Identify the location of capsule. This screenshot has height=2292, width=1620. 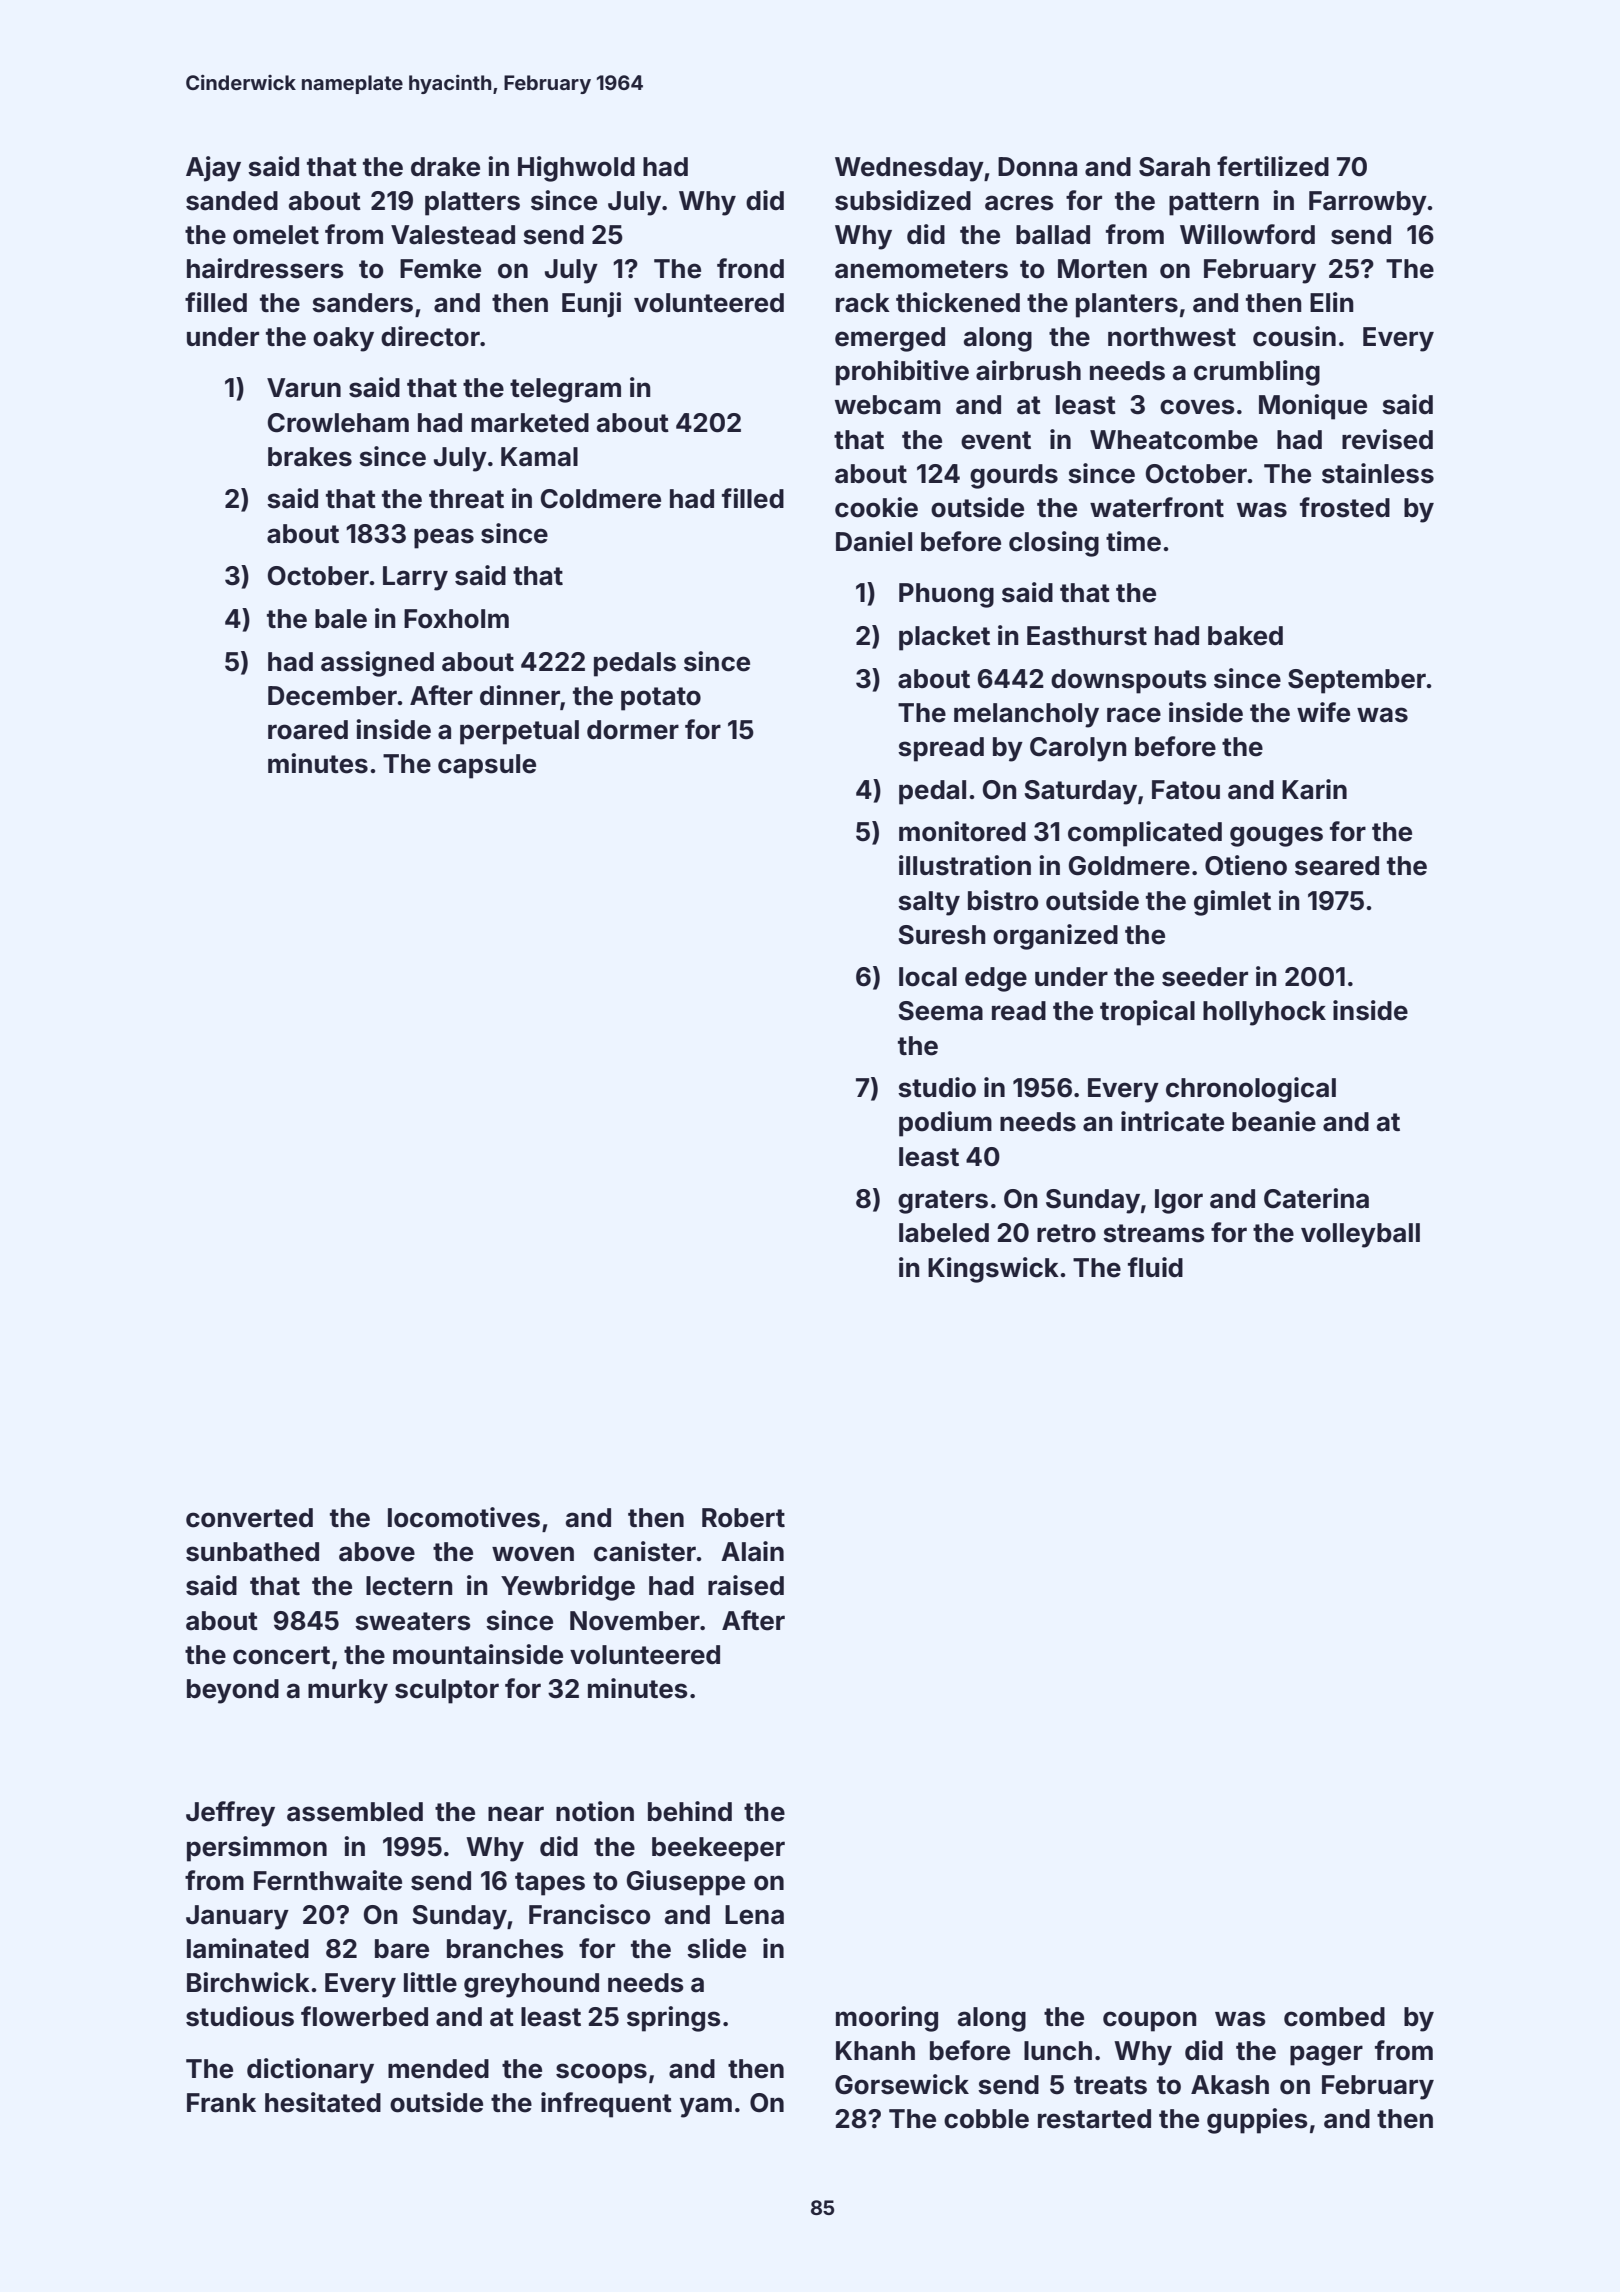
(487, 766).
